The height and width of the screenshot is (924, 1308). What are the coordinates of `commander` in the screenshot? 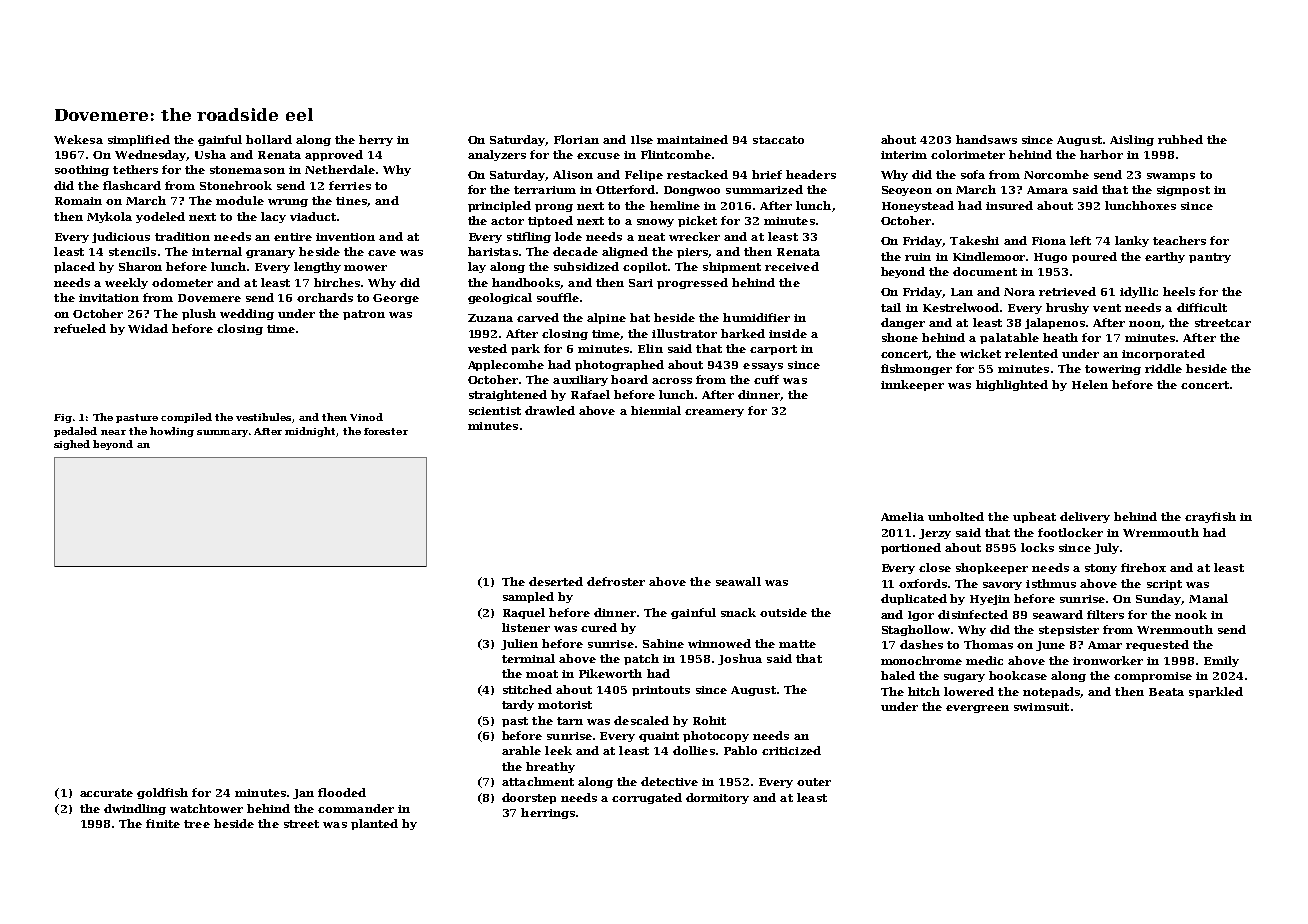 It's located at (356, 808).
